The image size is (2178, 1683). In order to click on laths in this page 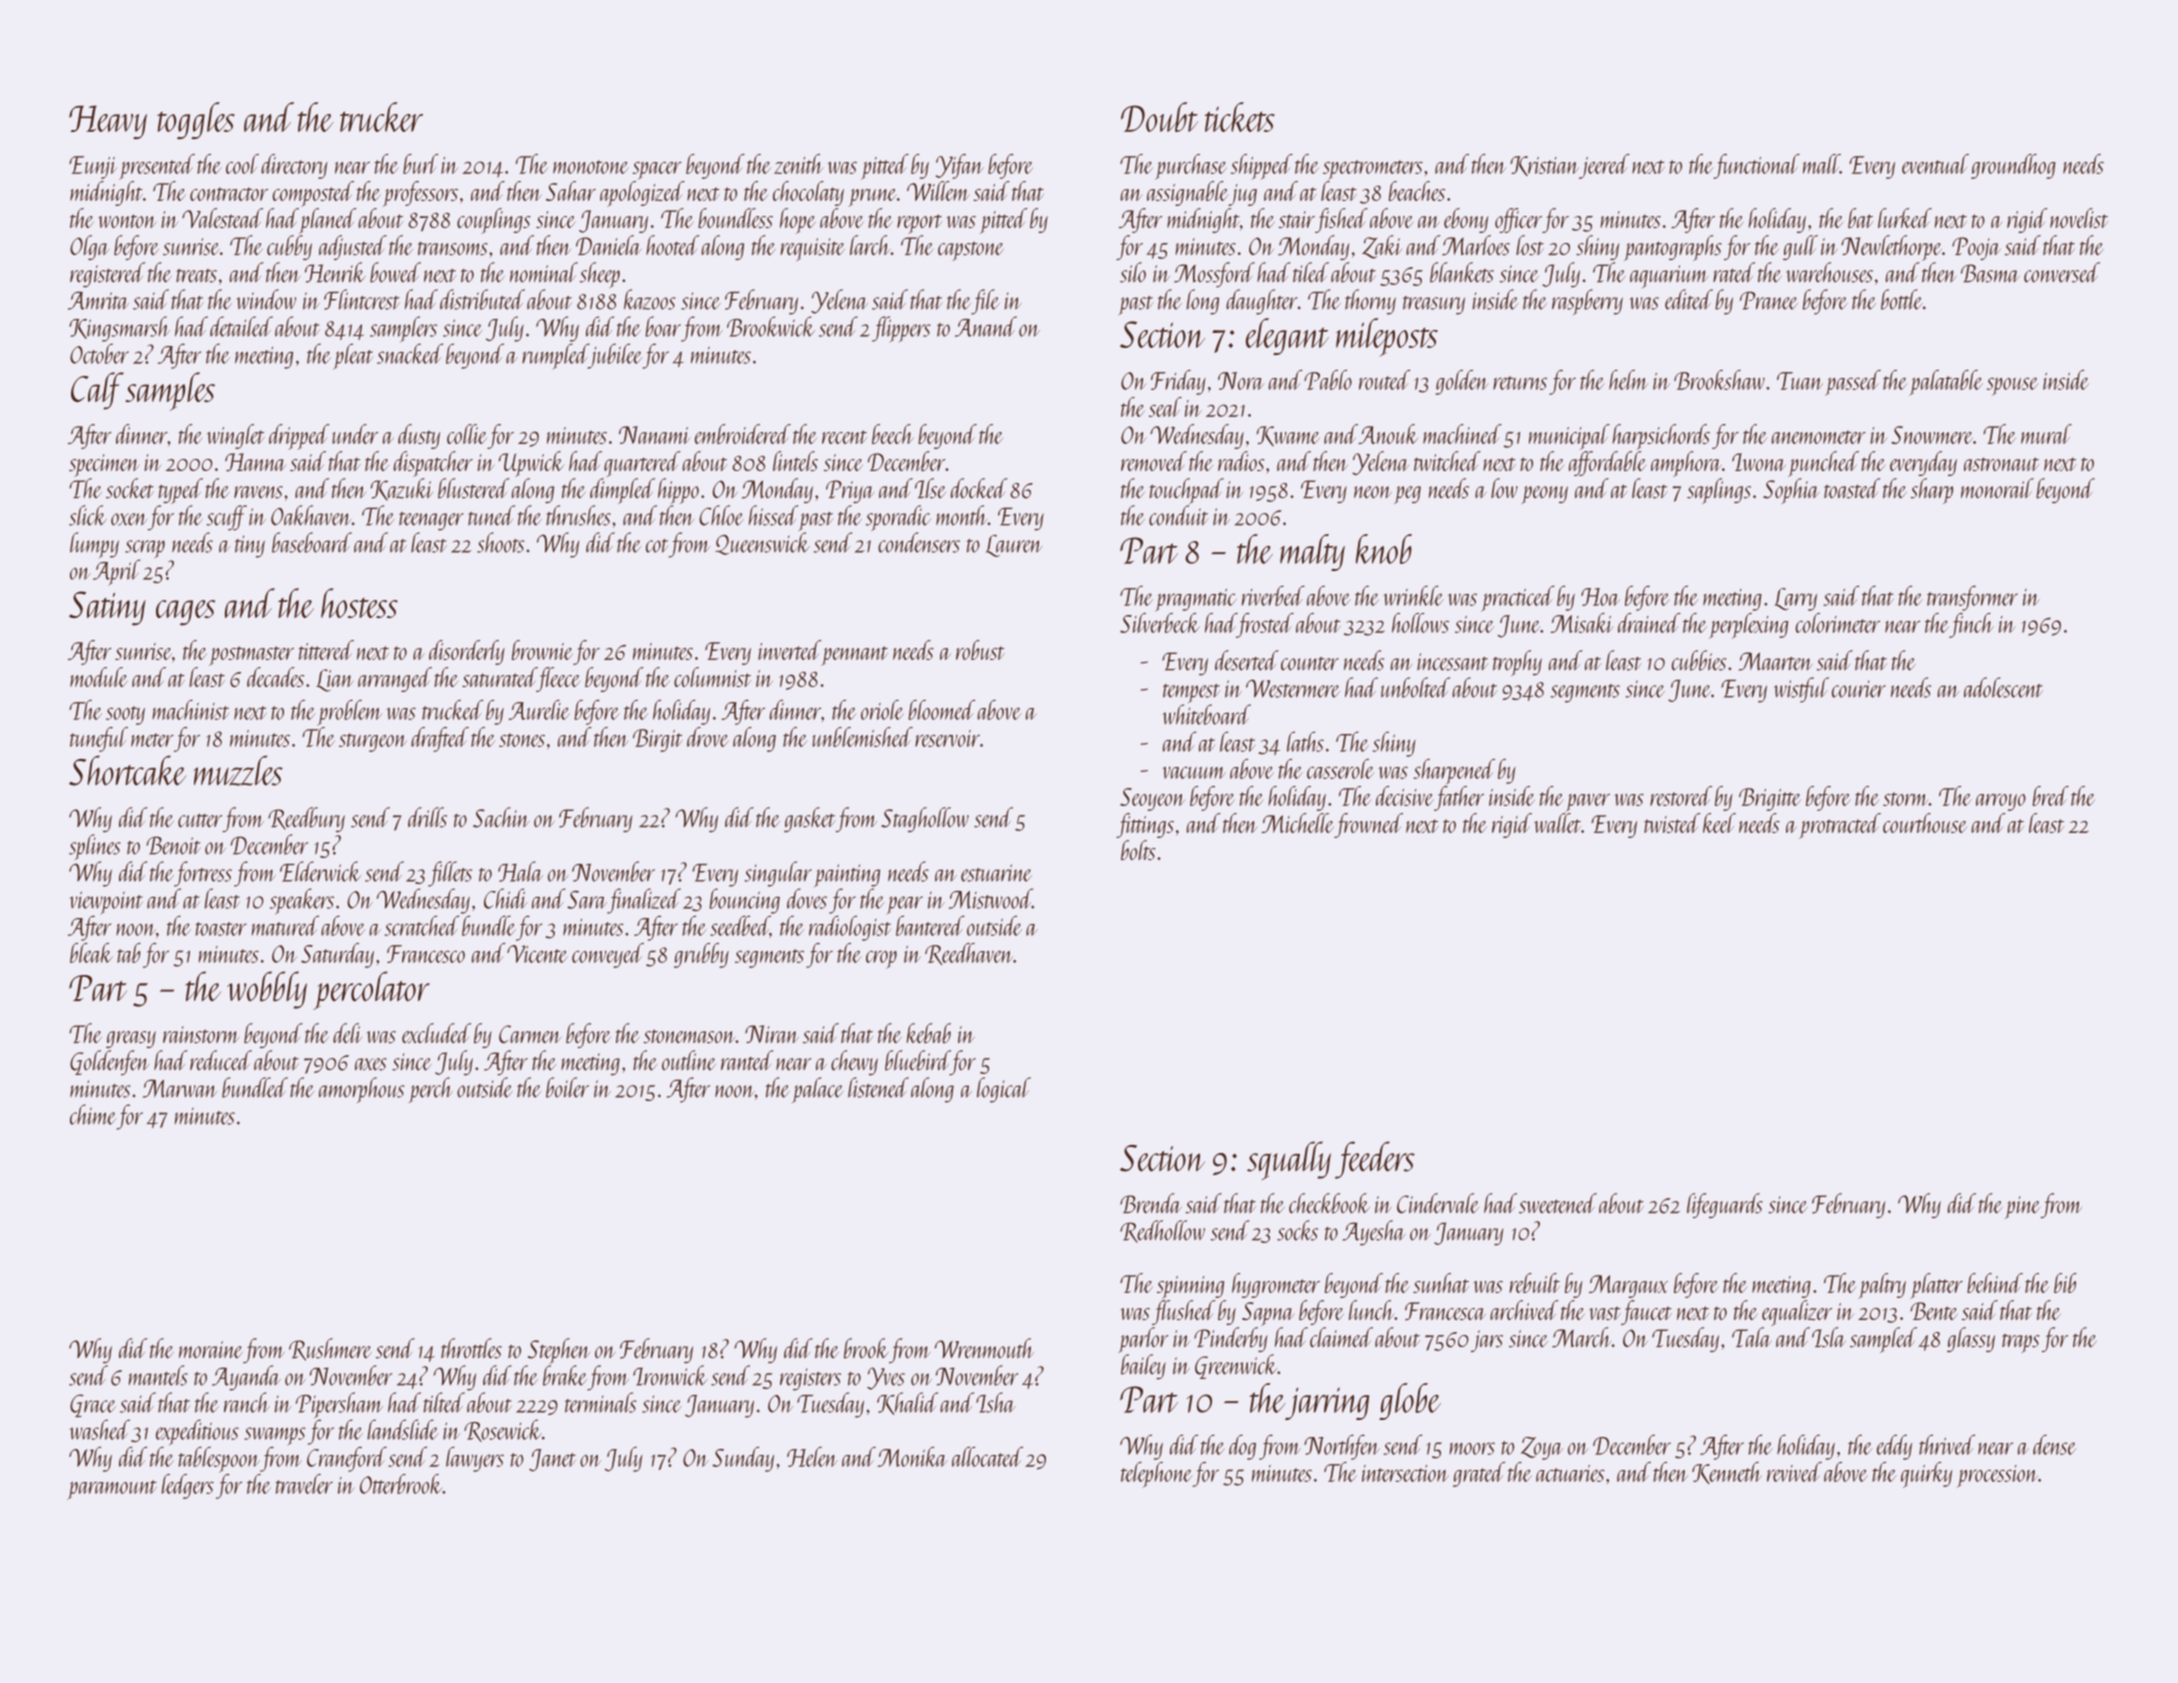, I will do `click(1305, 741)`.
